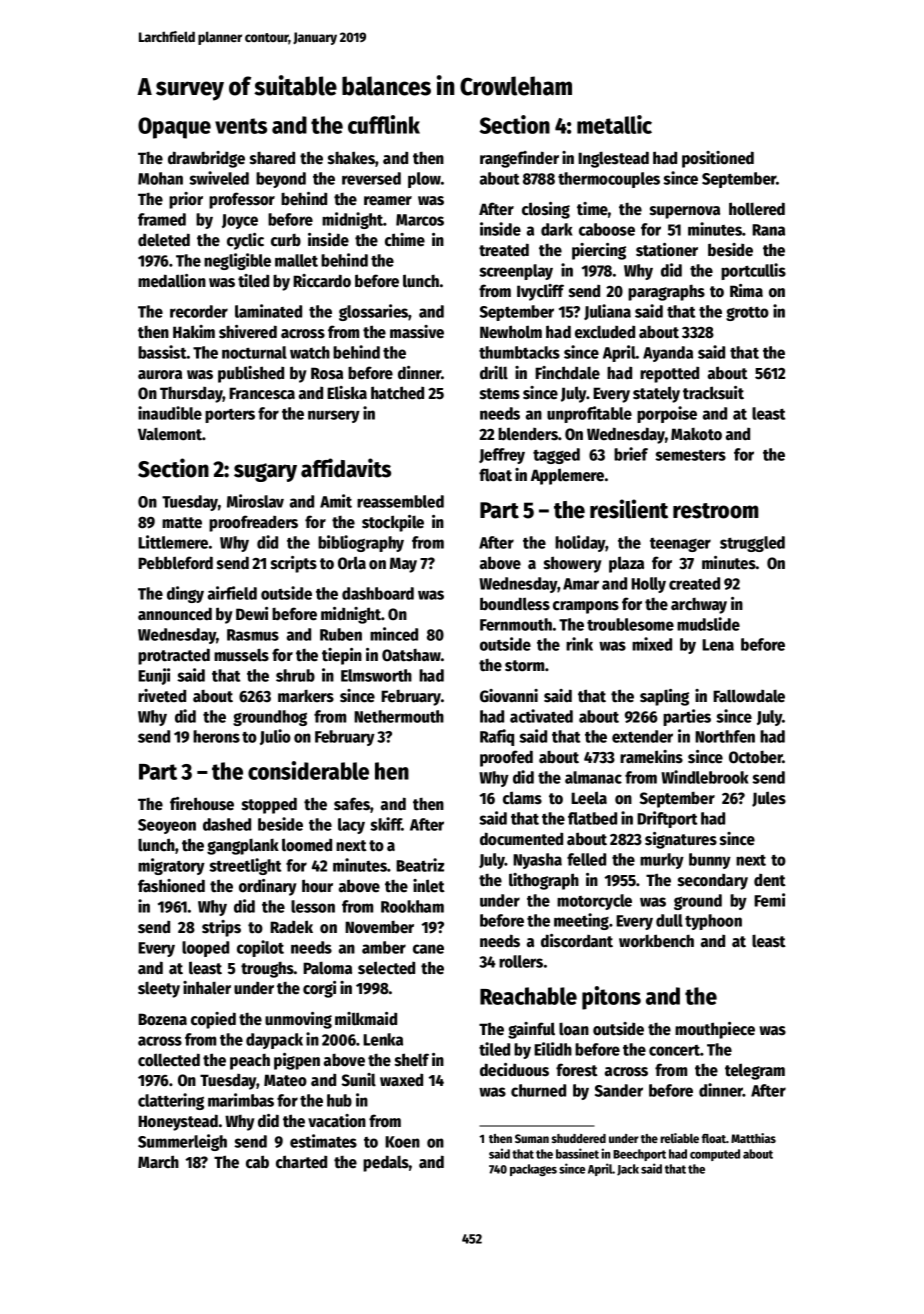  Describe the element at coordinates (268, 887) in the page. I see `ordinary` at that location.
